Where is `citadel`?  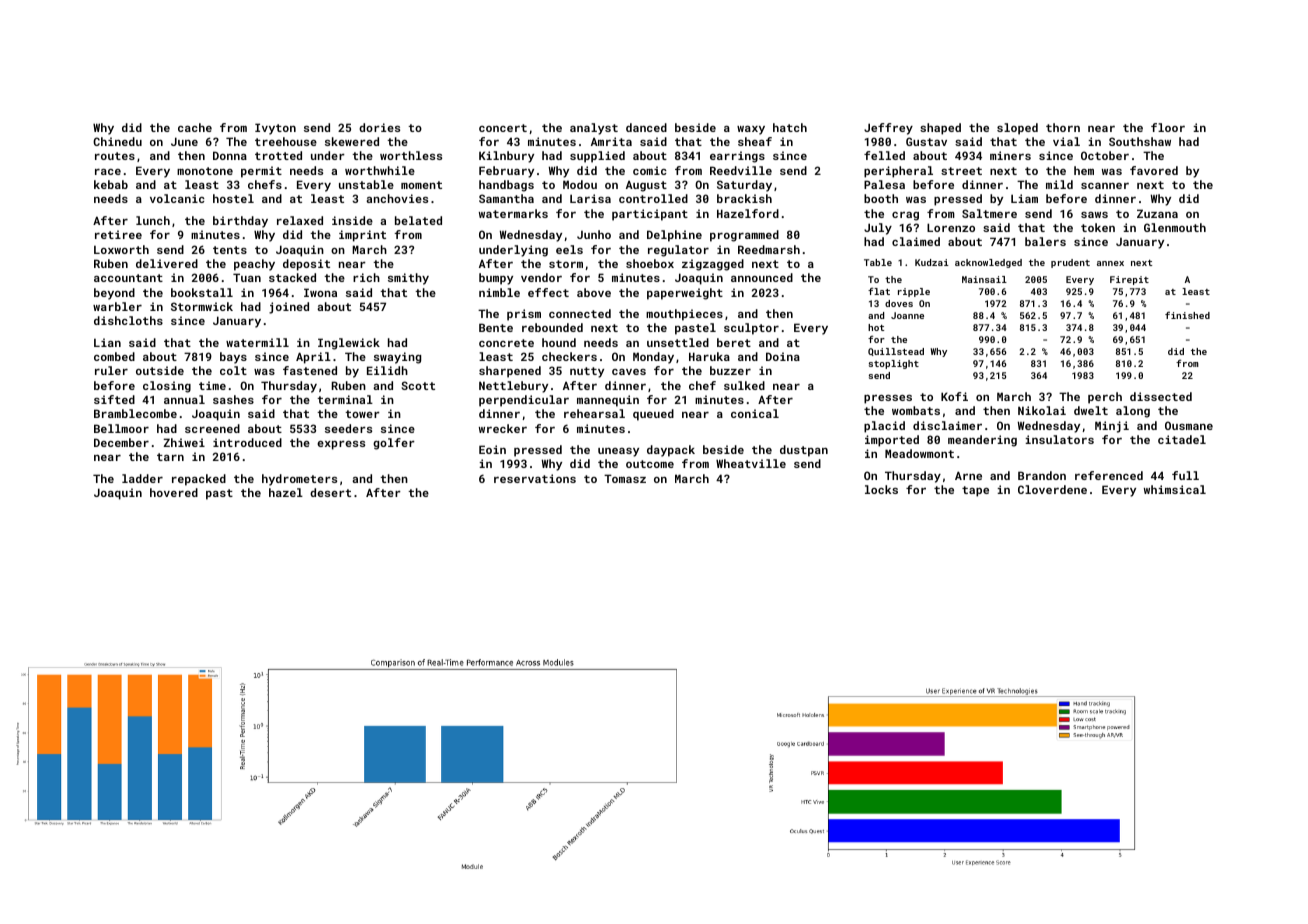 citadel is located at coordinates (1182, 439).
